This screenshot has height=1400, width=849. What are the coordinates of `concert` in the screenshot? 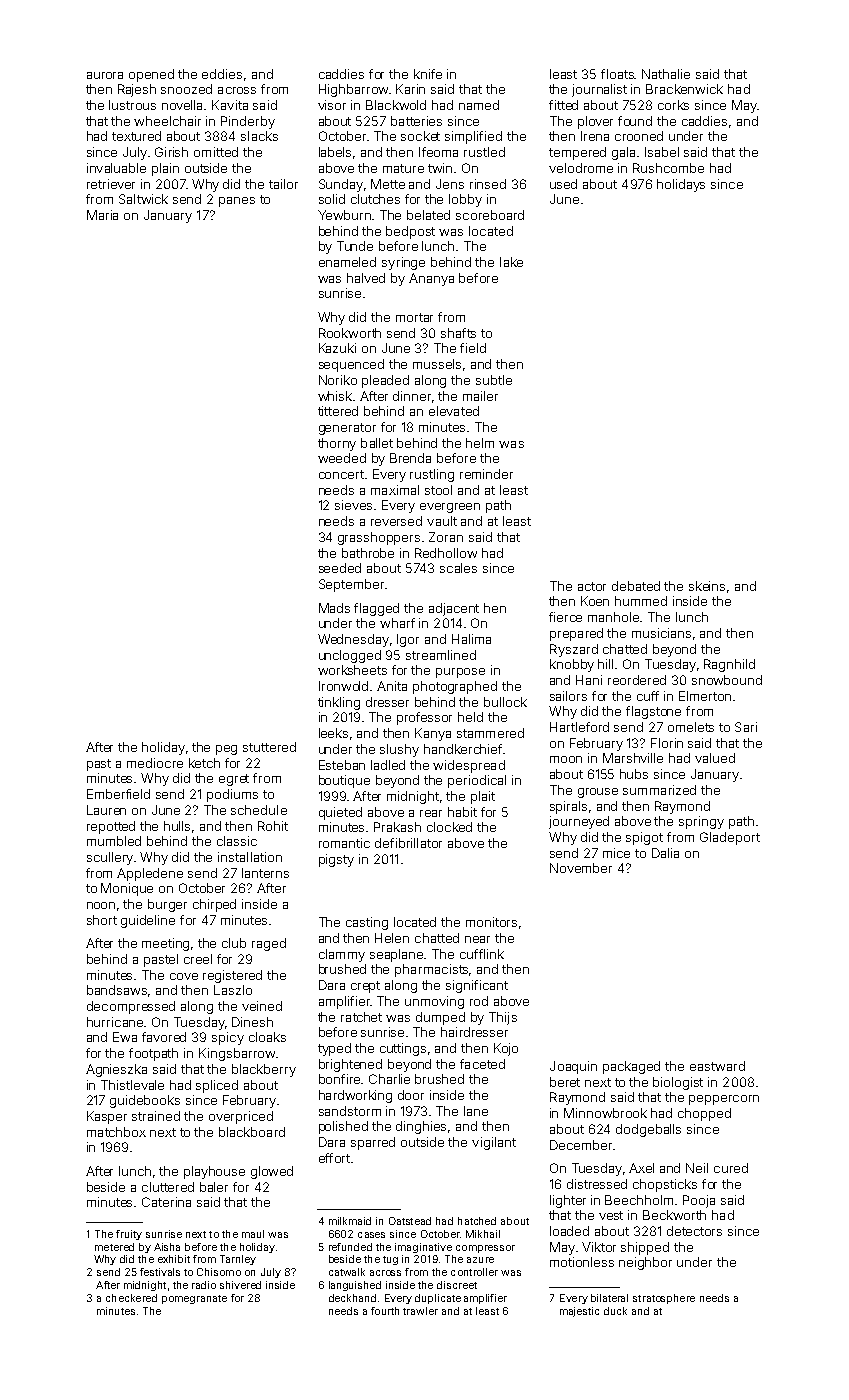 It's located at (341, 474).
